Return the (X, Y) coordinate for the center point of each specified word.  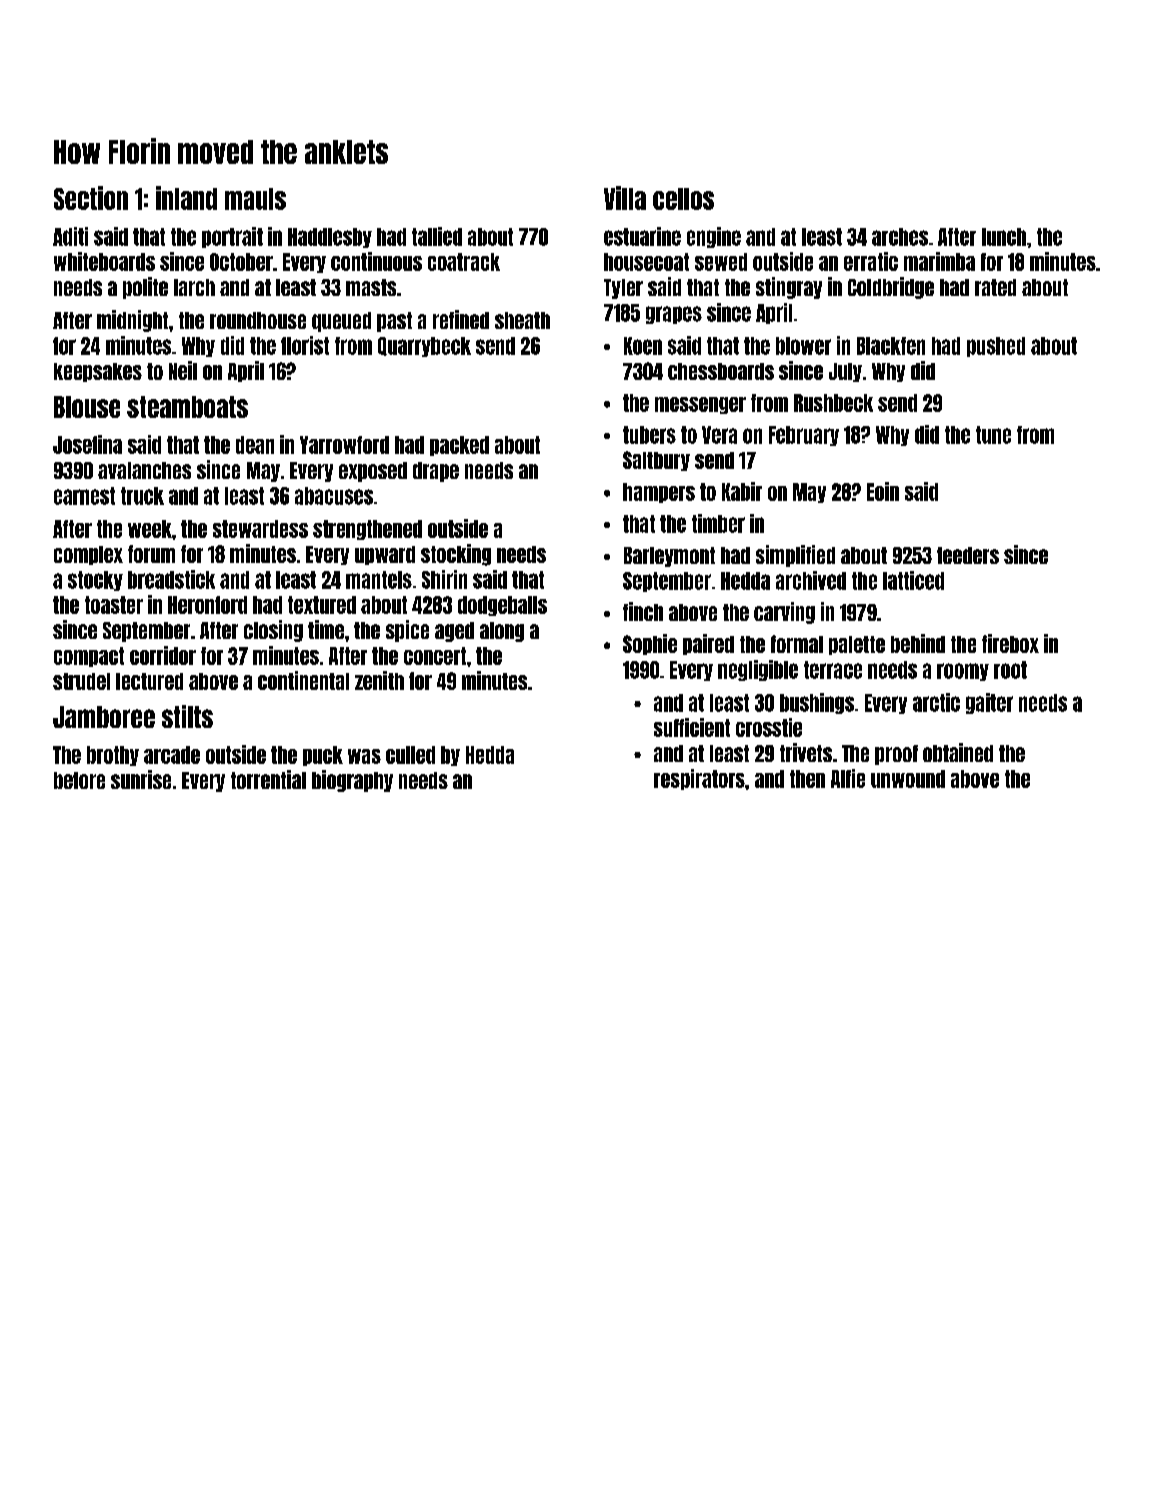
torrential (268, 779)
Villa (625, 198)
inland (186, 198)
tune (993, 435)
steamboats (187, 407)
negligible (758, 670)
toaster (114, 605)
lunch (1004, 237)
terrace (833, 670)
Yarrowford (344, 445)
